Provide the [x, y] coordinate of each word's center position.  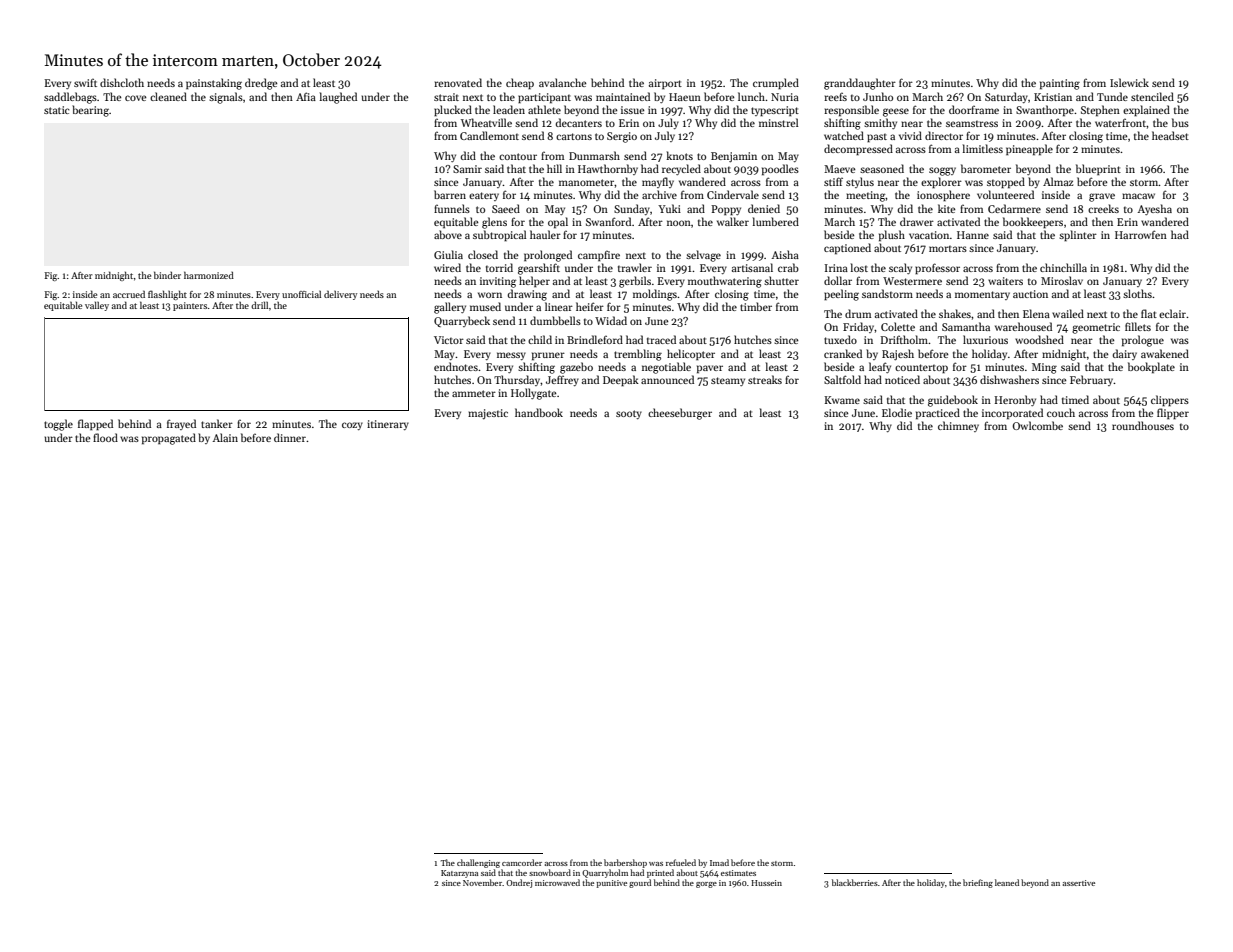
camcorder [522, 862]
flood [105, 437]
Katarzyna [459, 874]
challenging [478, 863]
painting [1060, 84]
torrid [499, 267]
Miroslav [1062, 280]
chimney [958, 426]
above [448, 234]
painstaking [214, 84]
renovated [458, 82]
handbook [539, 412]
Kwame [842, 400]
